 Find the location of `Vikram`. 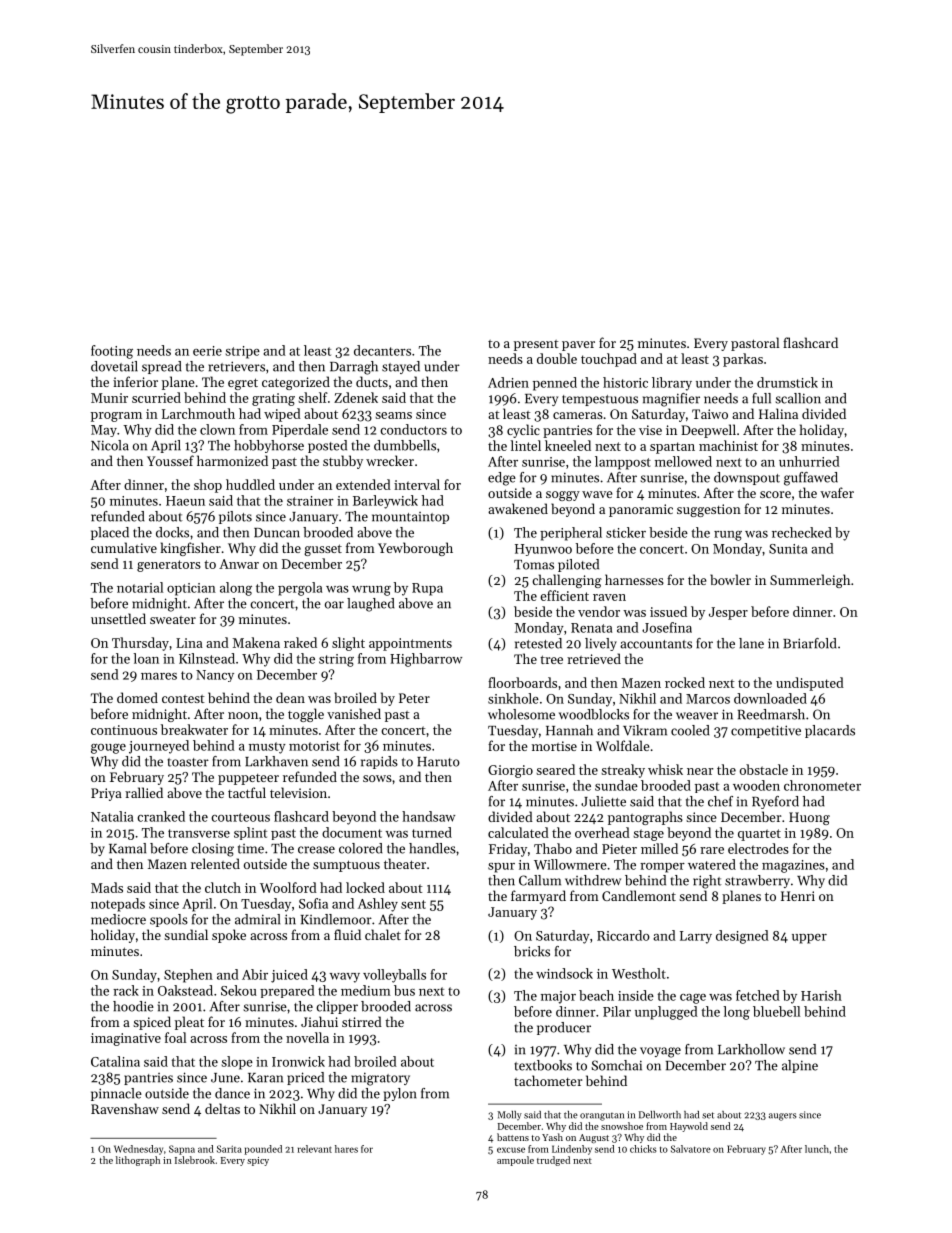

Vikram is located at coordinates (645, 730).
